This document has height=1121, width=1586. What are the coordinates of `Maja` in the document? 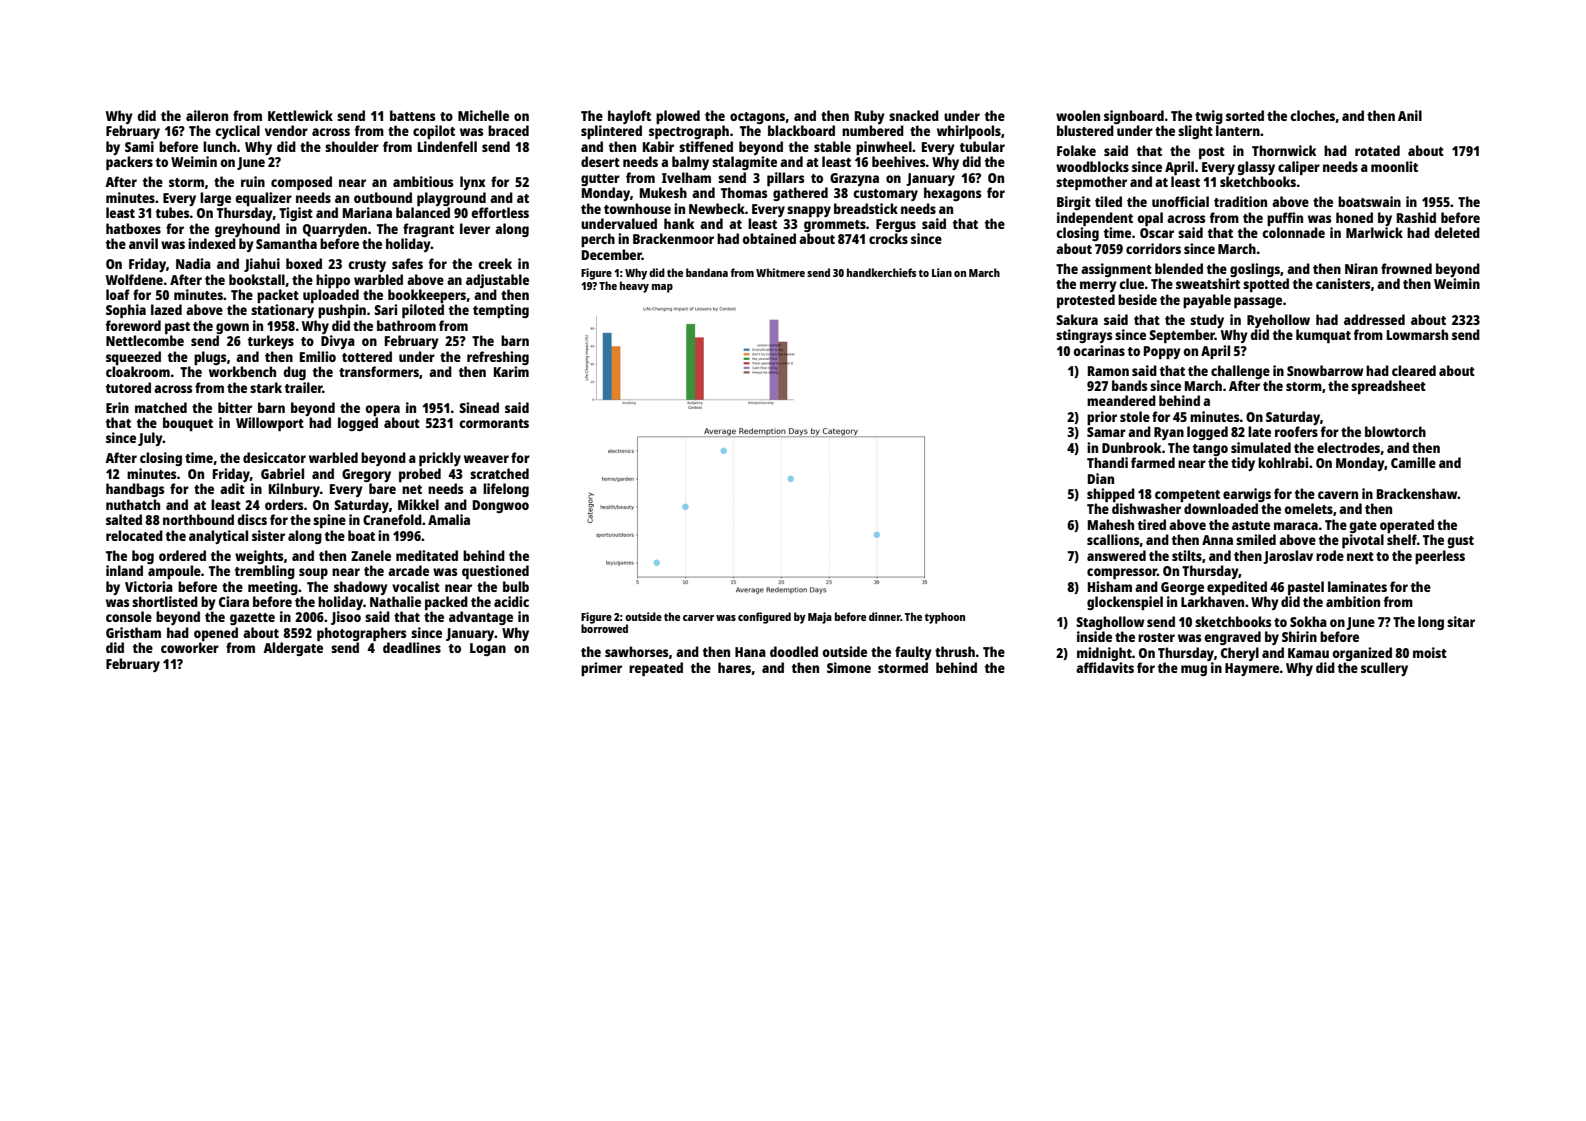 It's located at (820, 618).
